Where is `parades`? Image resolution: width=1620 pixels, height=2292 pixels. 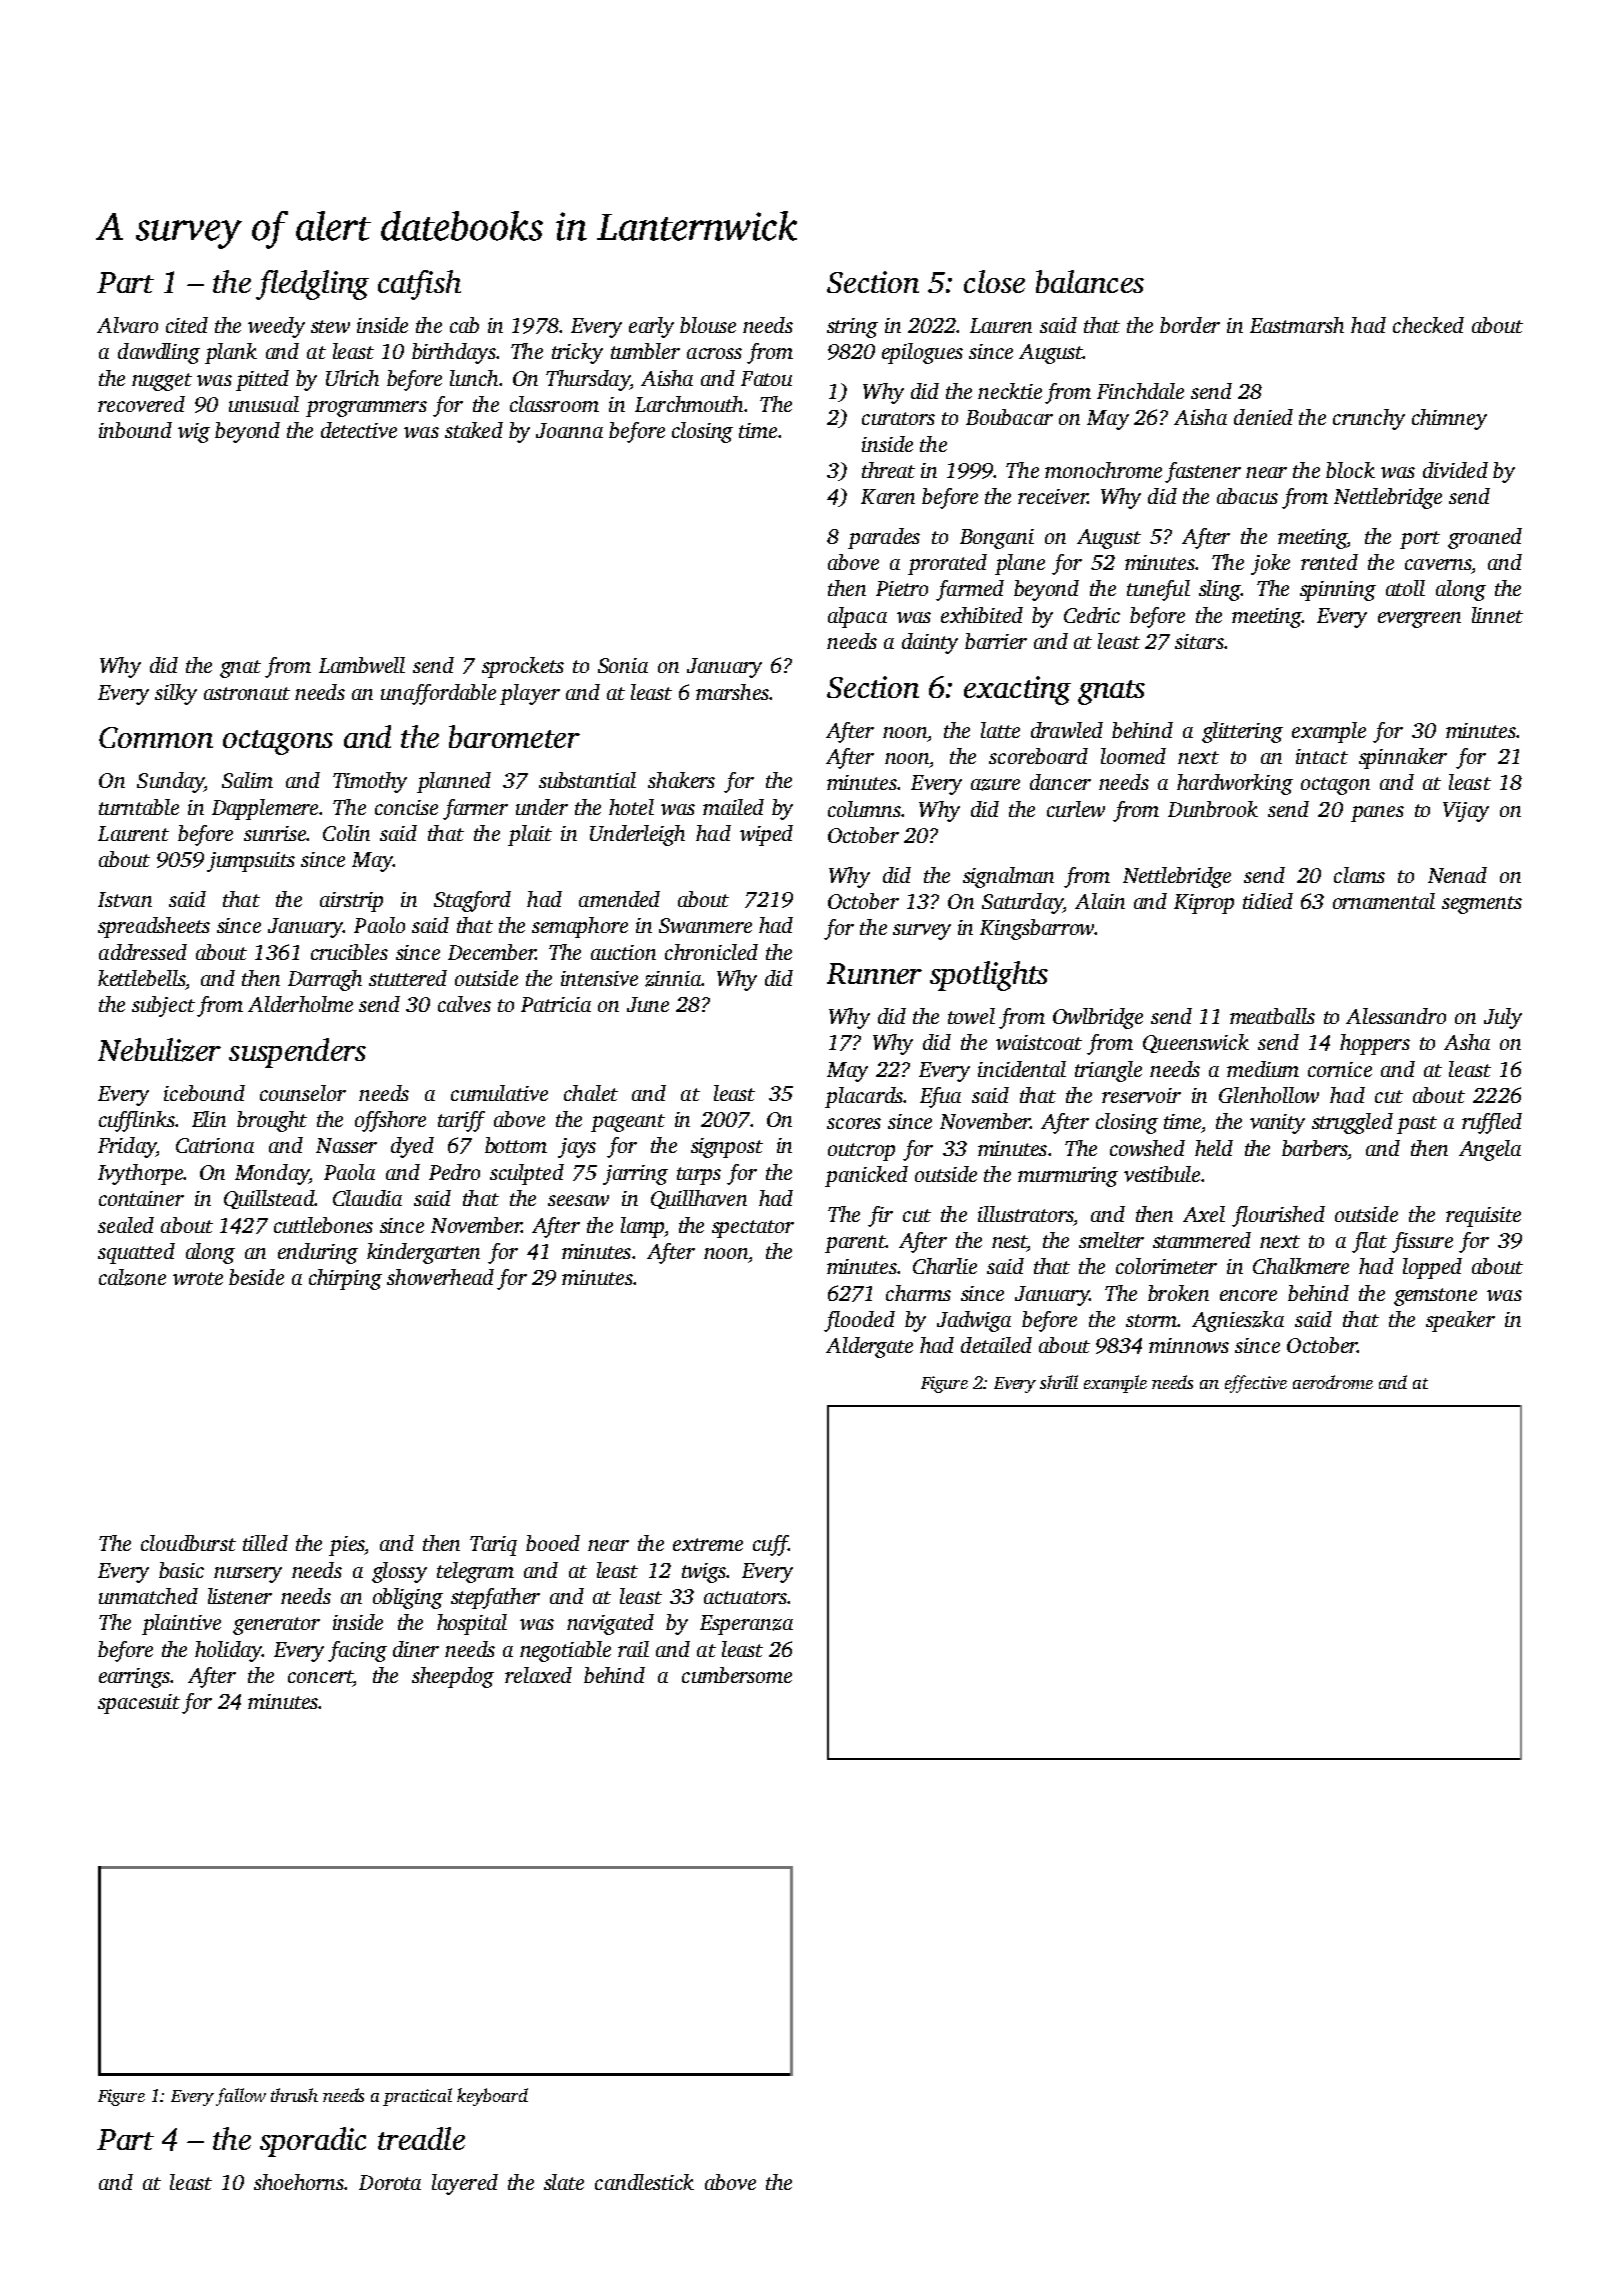
parades is located at coordinates (884, 538).
